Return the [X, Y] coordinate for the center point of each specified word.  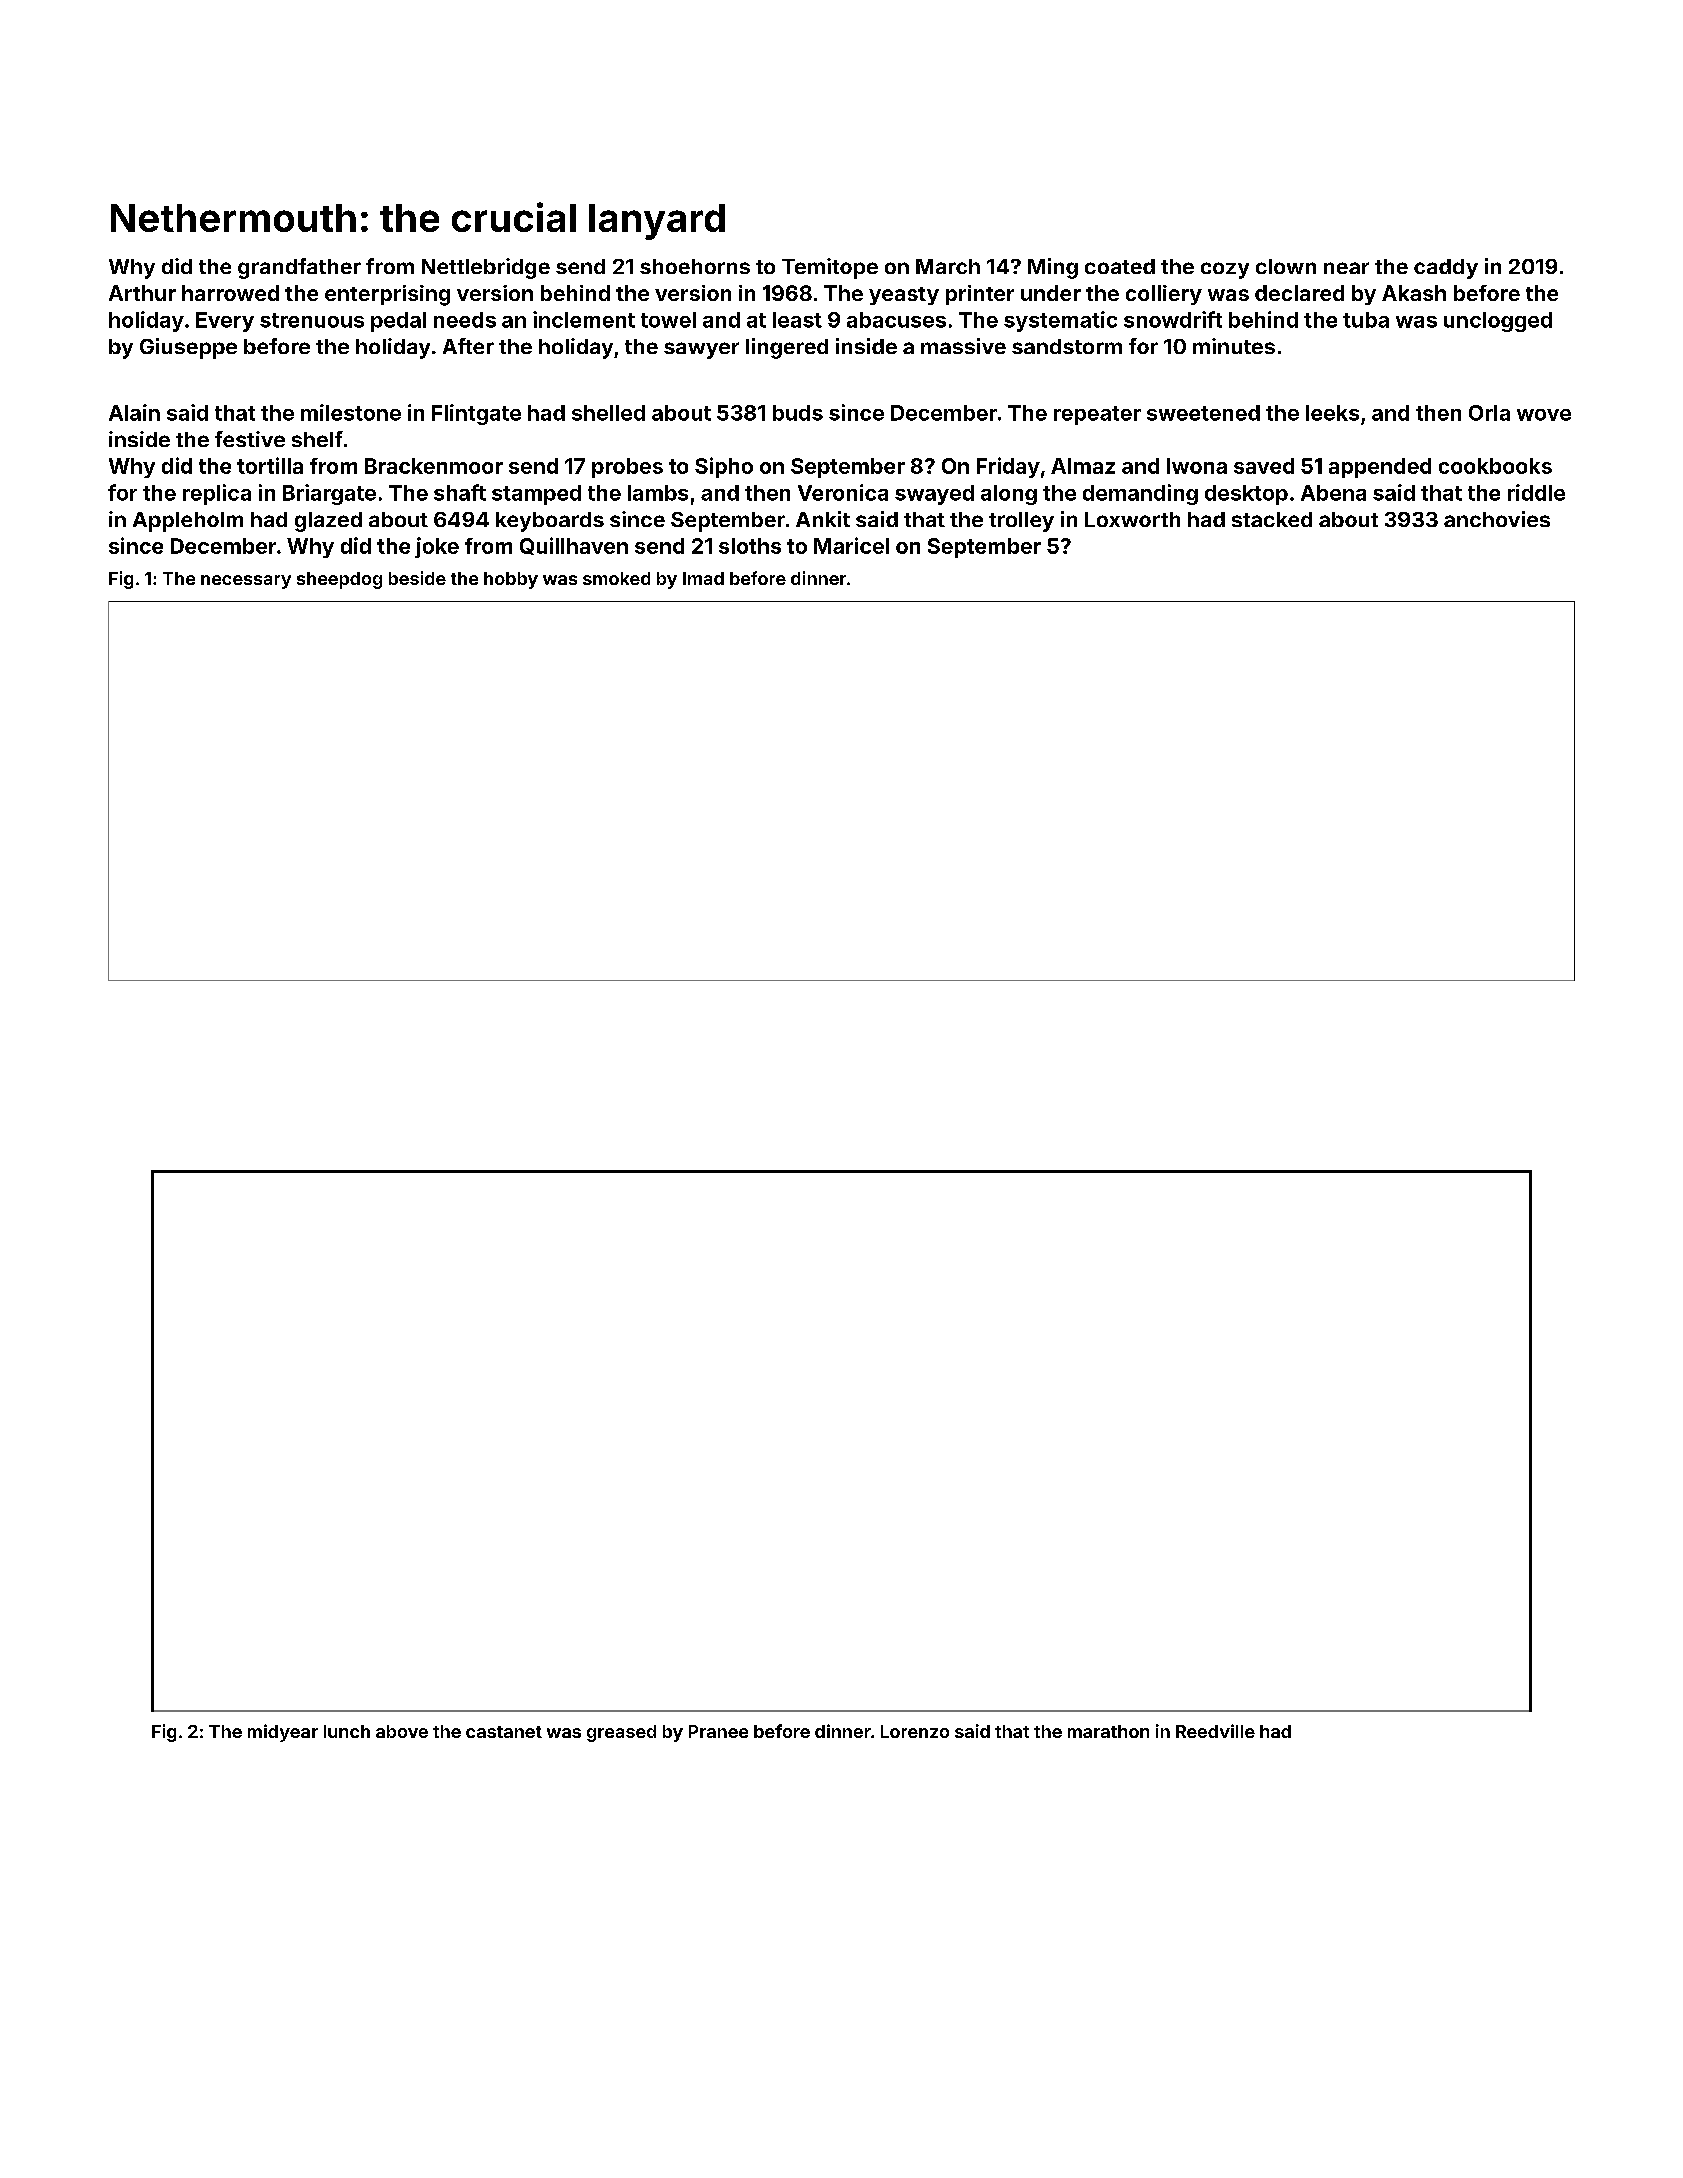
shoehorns [695, 266]
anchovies [1497, 519]
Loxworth [1132, 519]
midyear [283, 1733]
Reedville [1215, 1731]
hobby [511, 580]
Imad [703, 578]
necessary [246, 582]
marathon [1108, 1731]
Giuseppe [188, 348]
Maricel [851, 545]
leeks [1332, 413]
